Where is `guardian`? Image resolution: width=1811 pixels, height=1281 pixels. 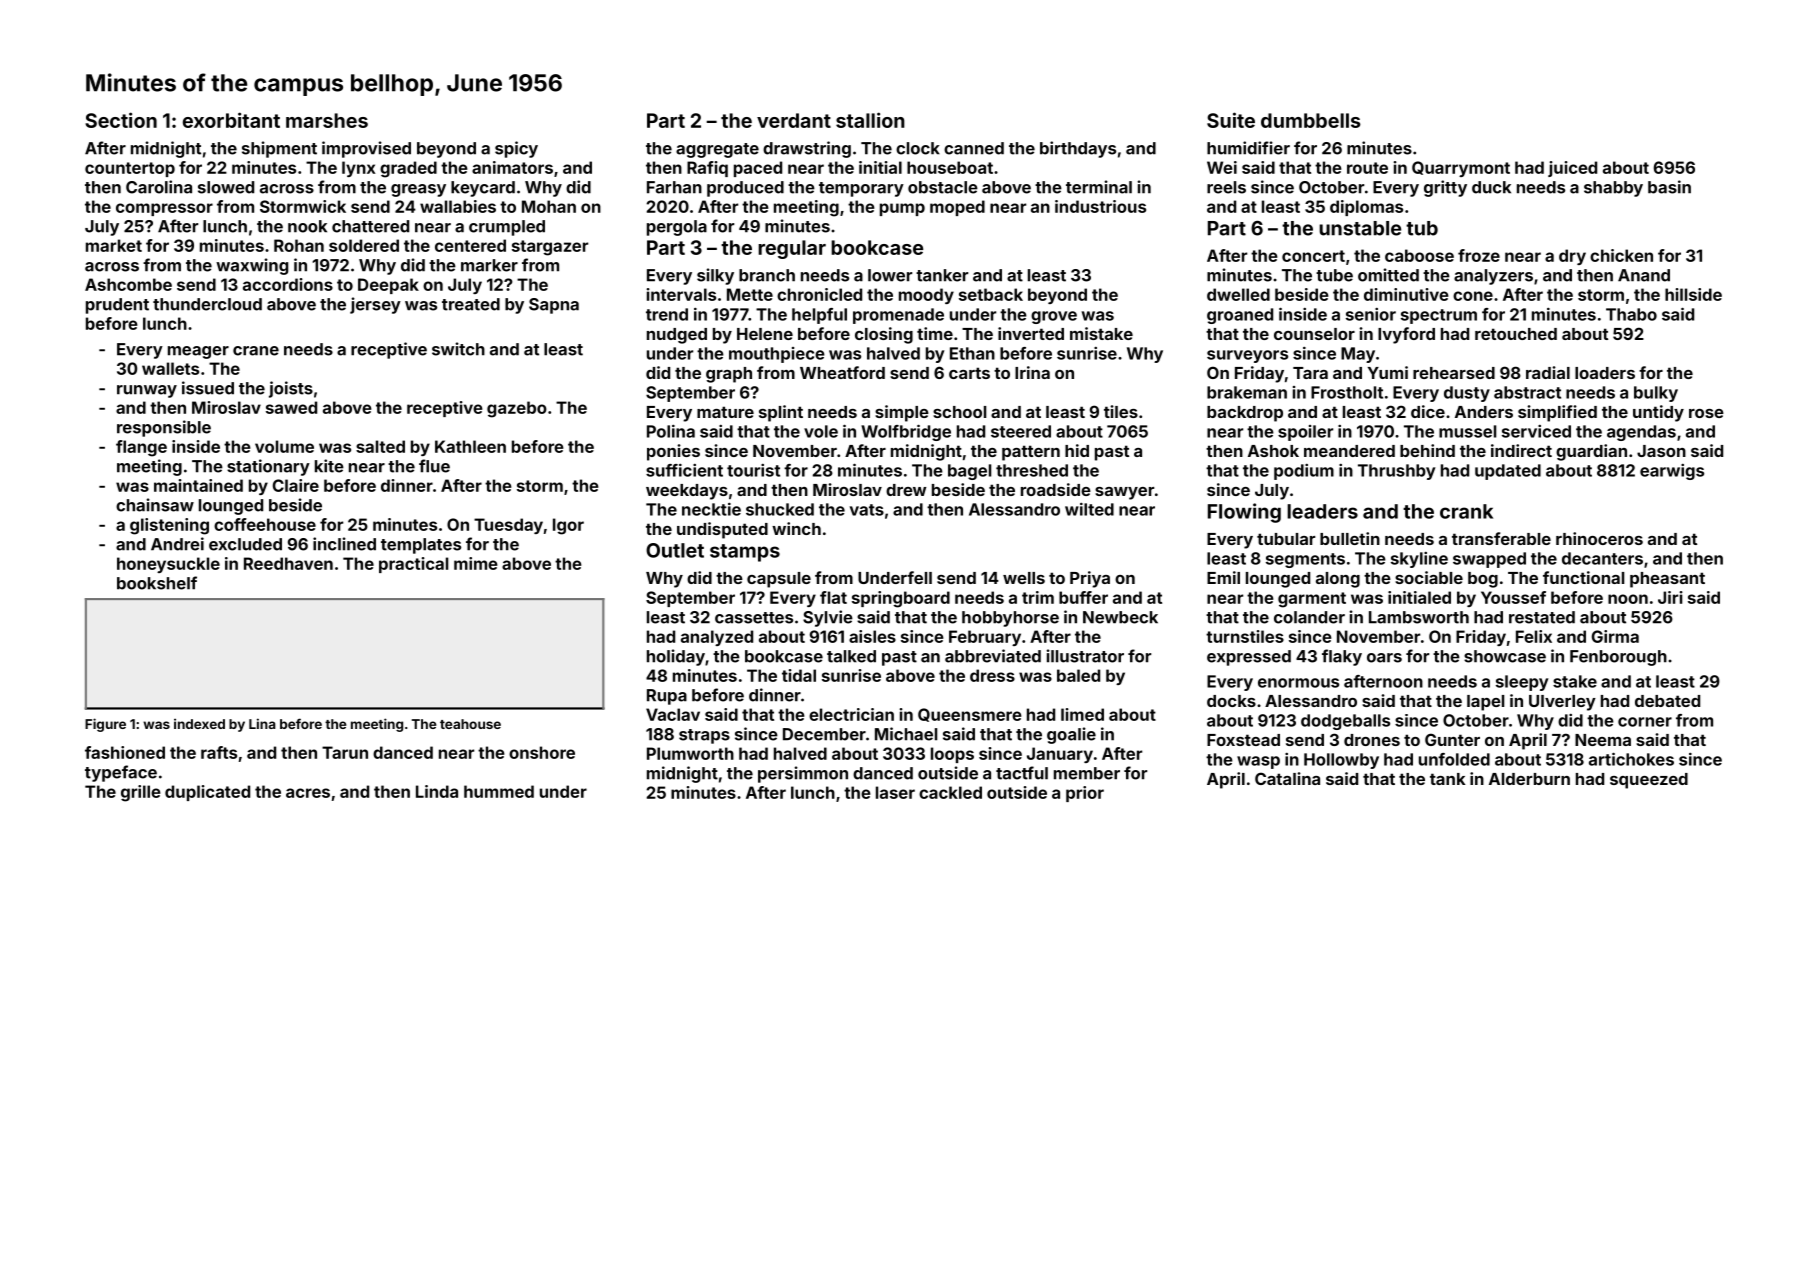
guardian is located at coordinates (1591, 452).
